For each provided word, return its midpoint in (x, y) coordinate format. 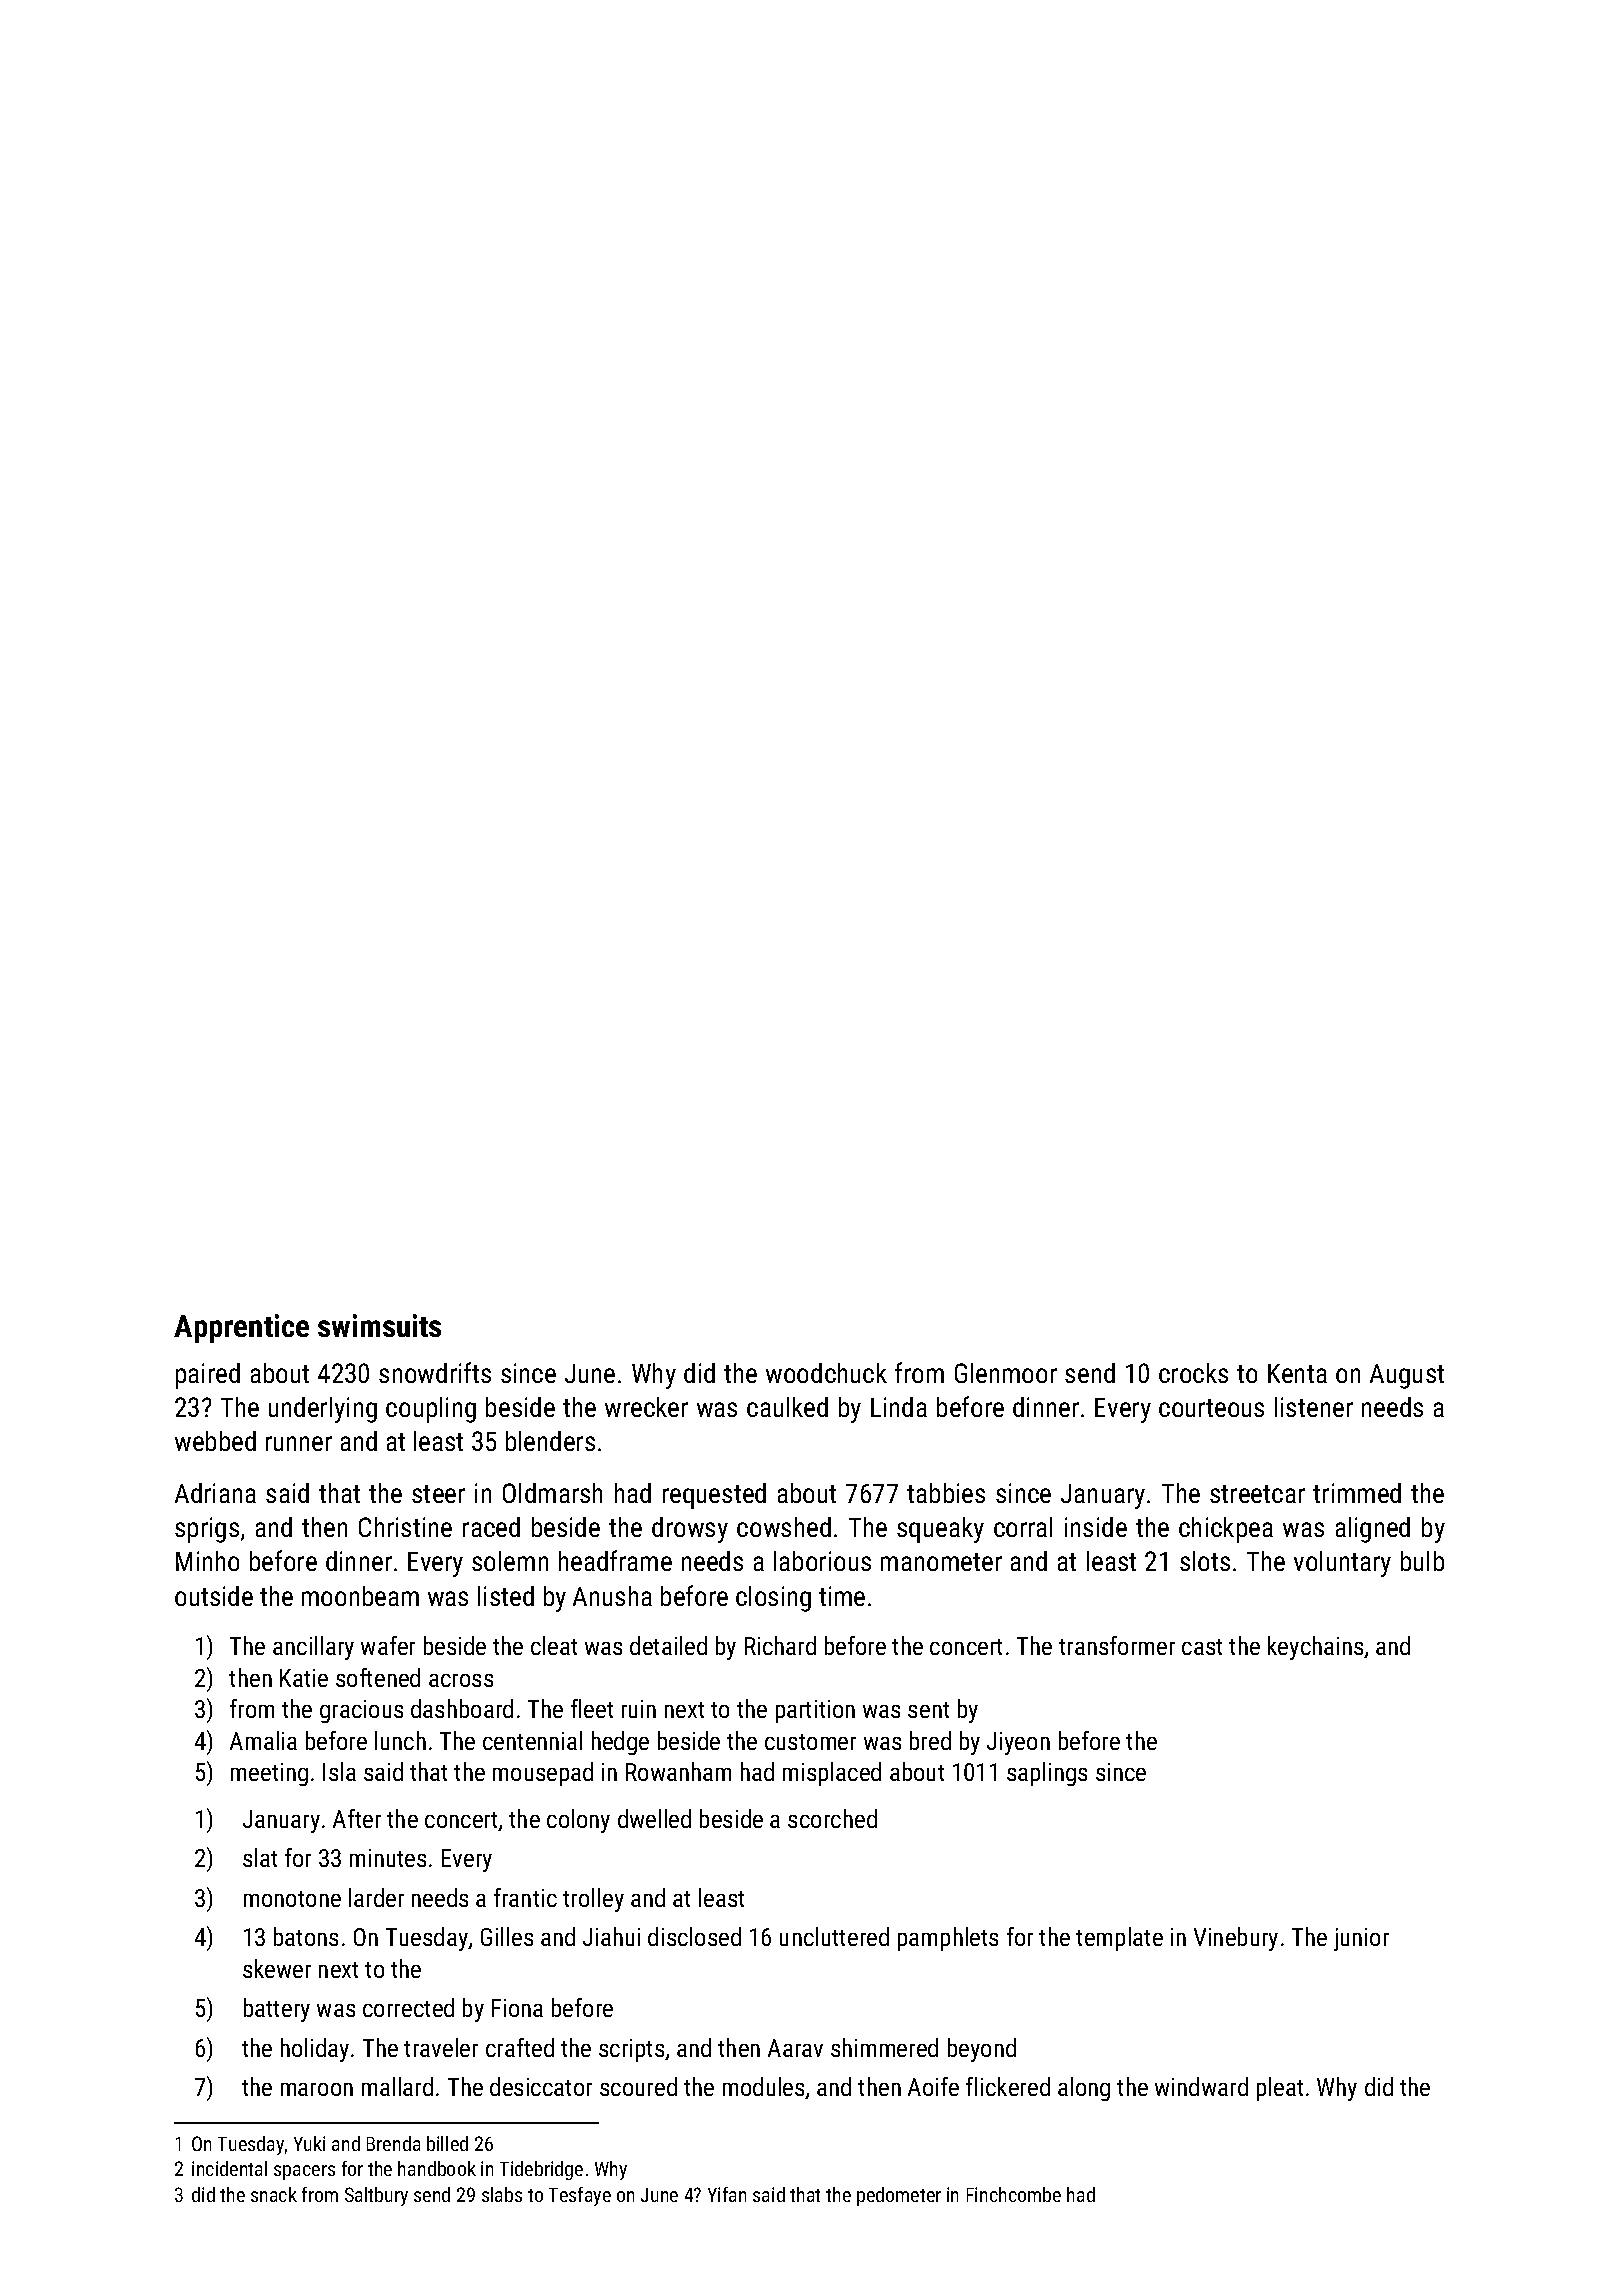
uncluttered (834, 1936)
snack (274, 2194)
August (1407, 1376)
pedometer (899, 2196)
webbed (215, 1441)
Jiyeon (1018, 1743)
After (357, 1818)
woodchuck (826, 1373)
